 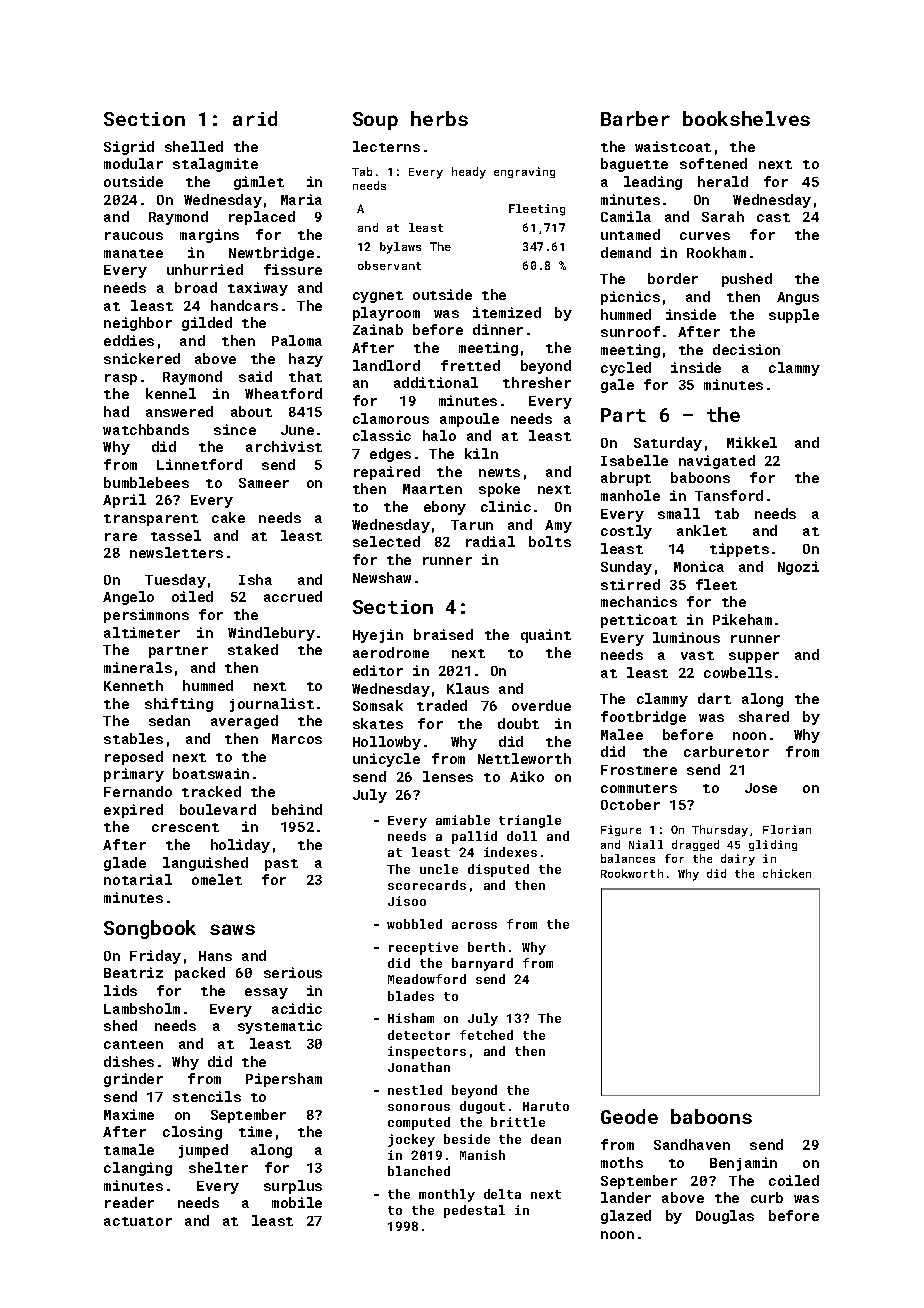 What do you see at coordinates (474, 1211) in the document?
I see `pedestal` at bounding box center [474, 1211].
